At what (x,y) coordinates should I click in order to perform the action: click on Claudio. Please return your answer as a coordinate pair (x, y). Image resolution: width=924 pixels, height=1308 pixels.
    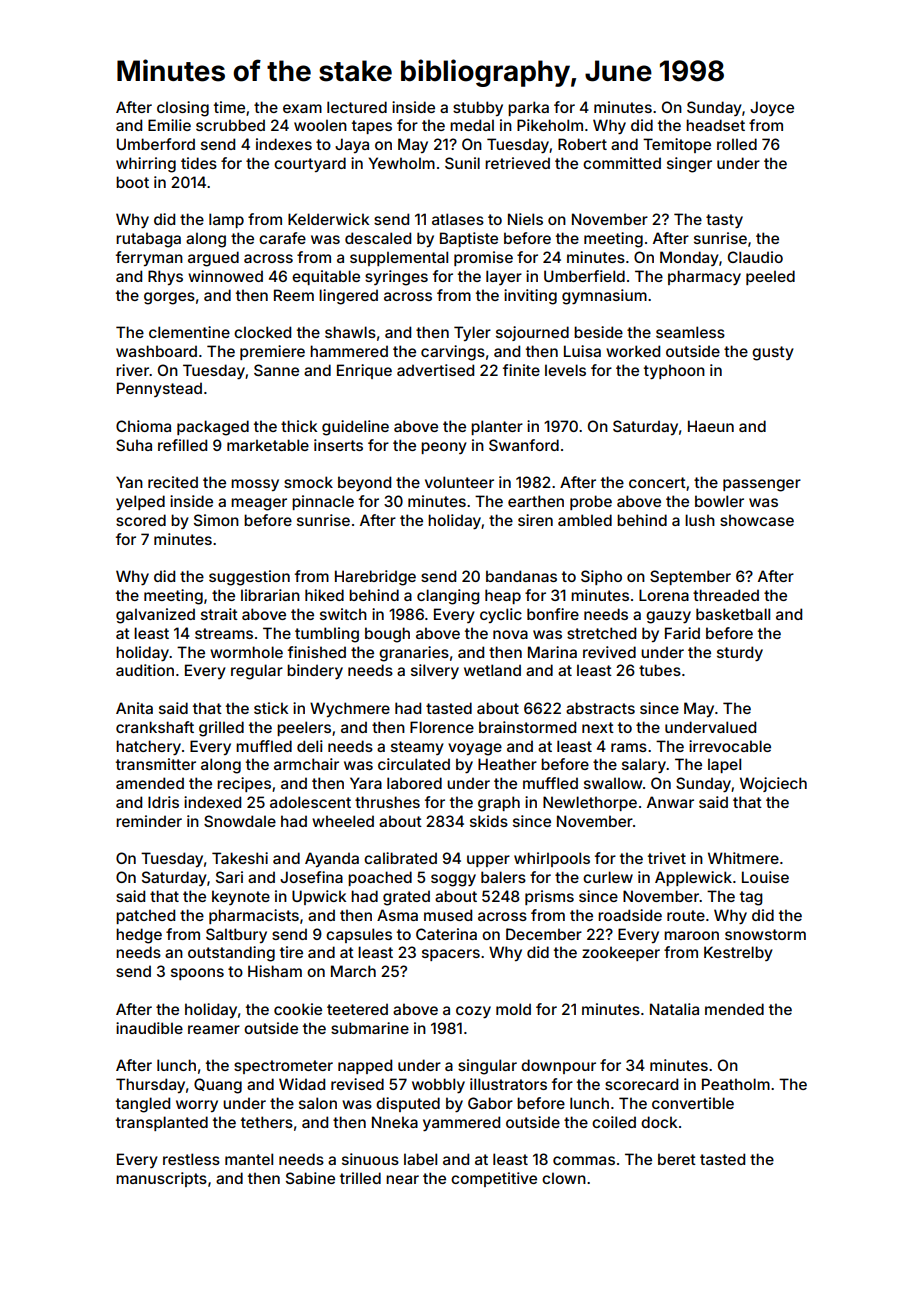
    Looking at the image, I should click on (755, 257).
